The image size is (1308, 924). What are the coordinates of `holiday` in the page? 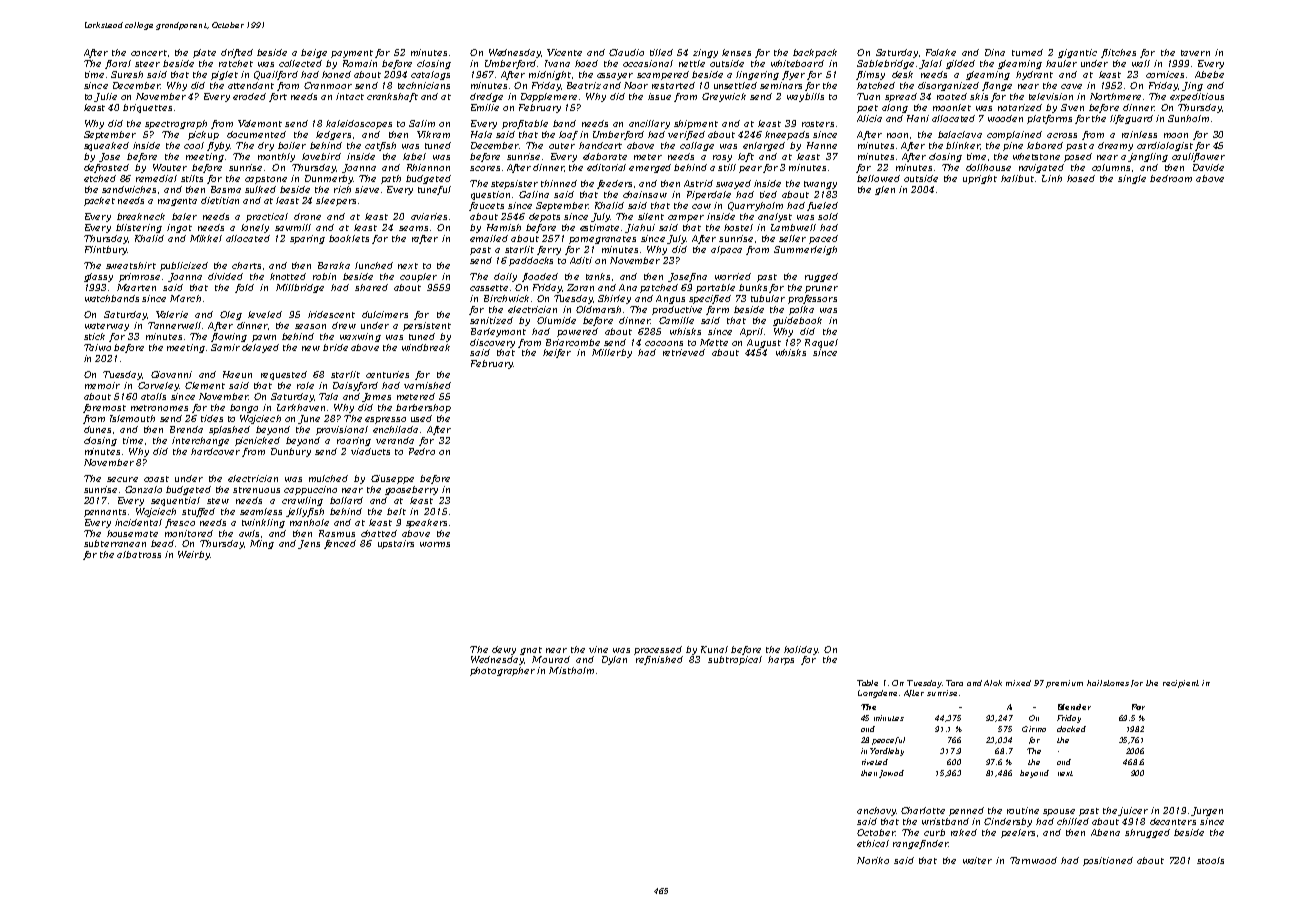 It's located at (801, 650).
